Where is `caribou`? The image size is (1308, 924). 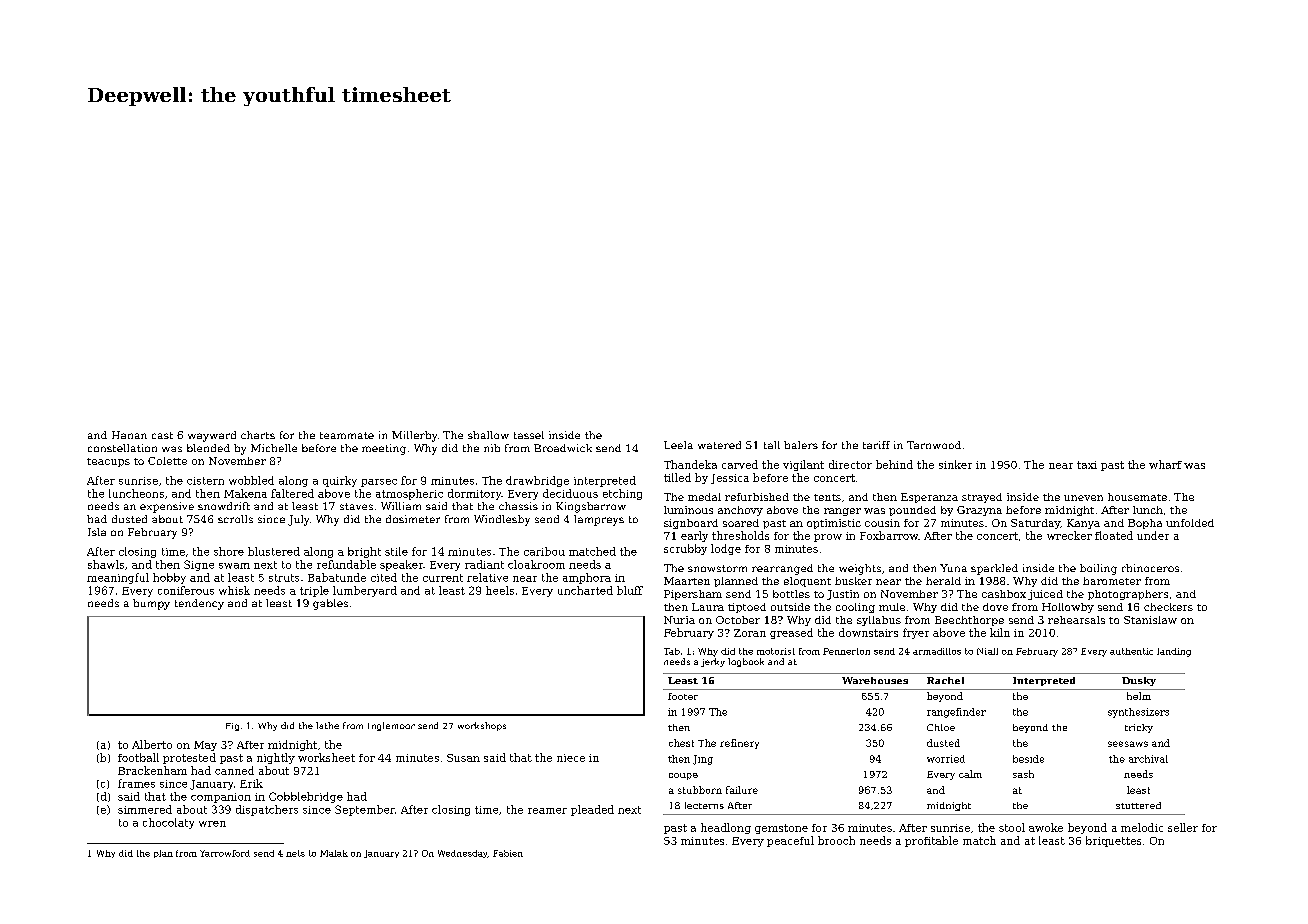 caribou is located at coordinates (544, 551).
